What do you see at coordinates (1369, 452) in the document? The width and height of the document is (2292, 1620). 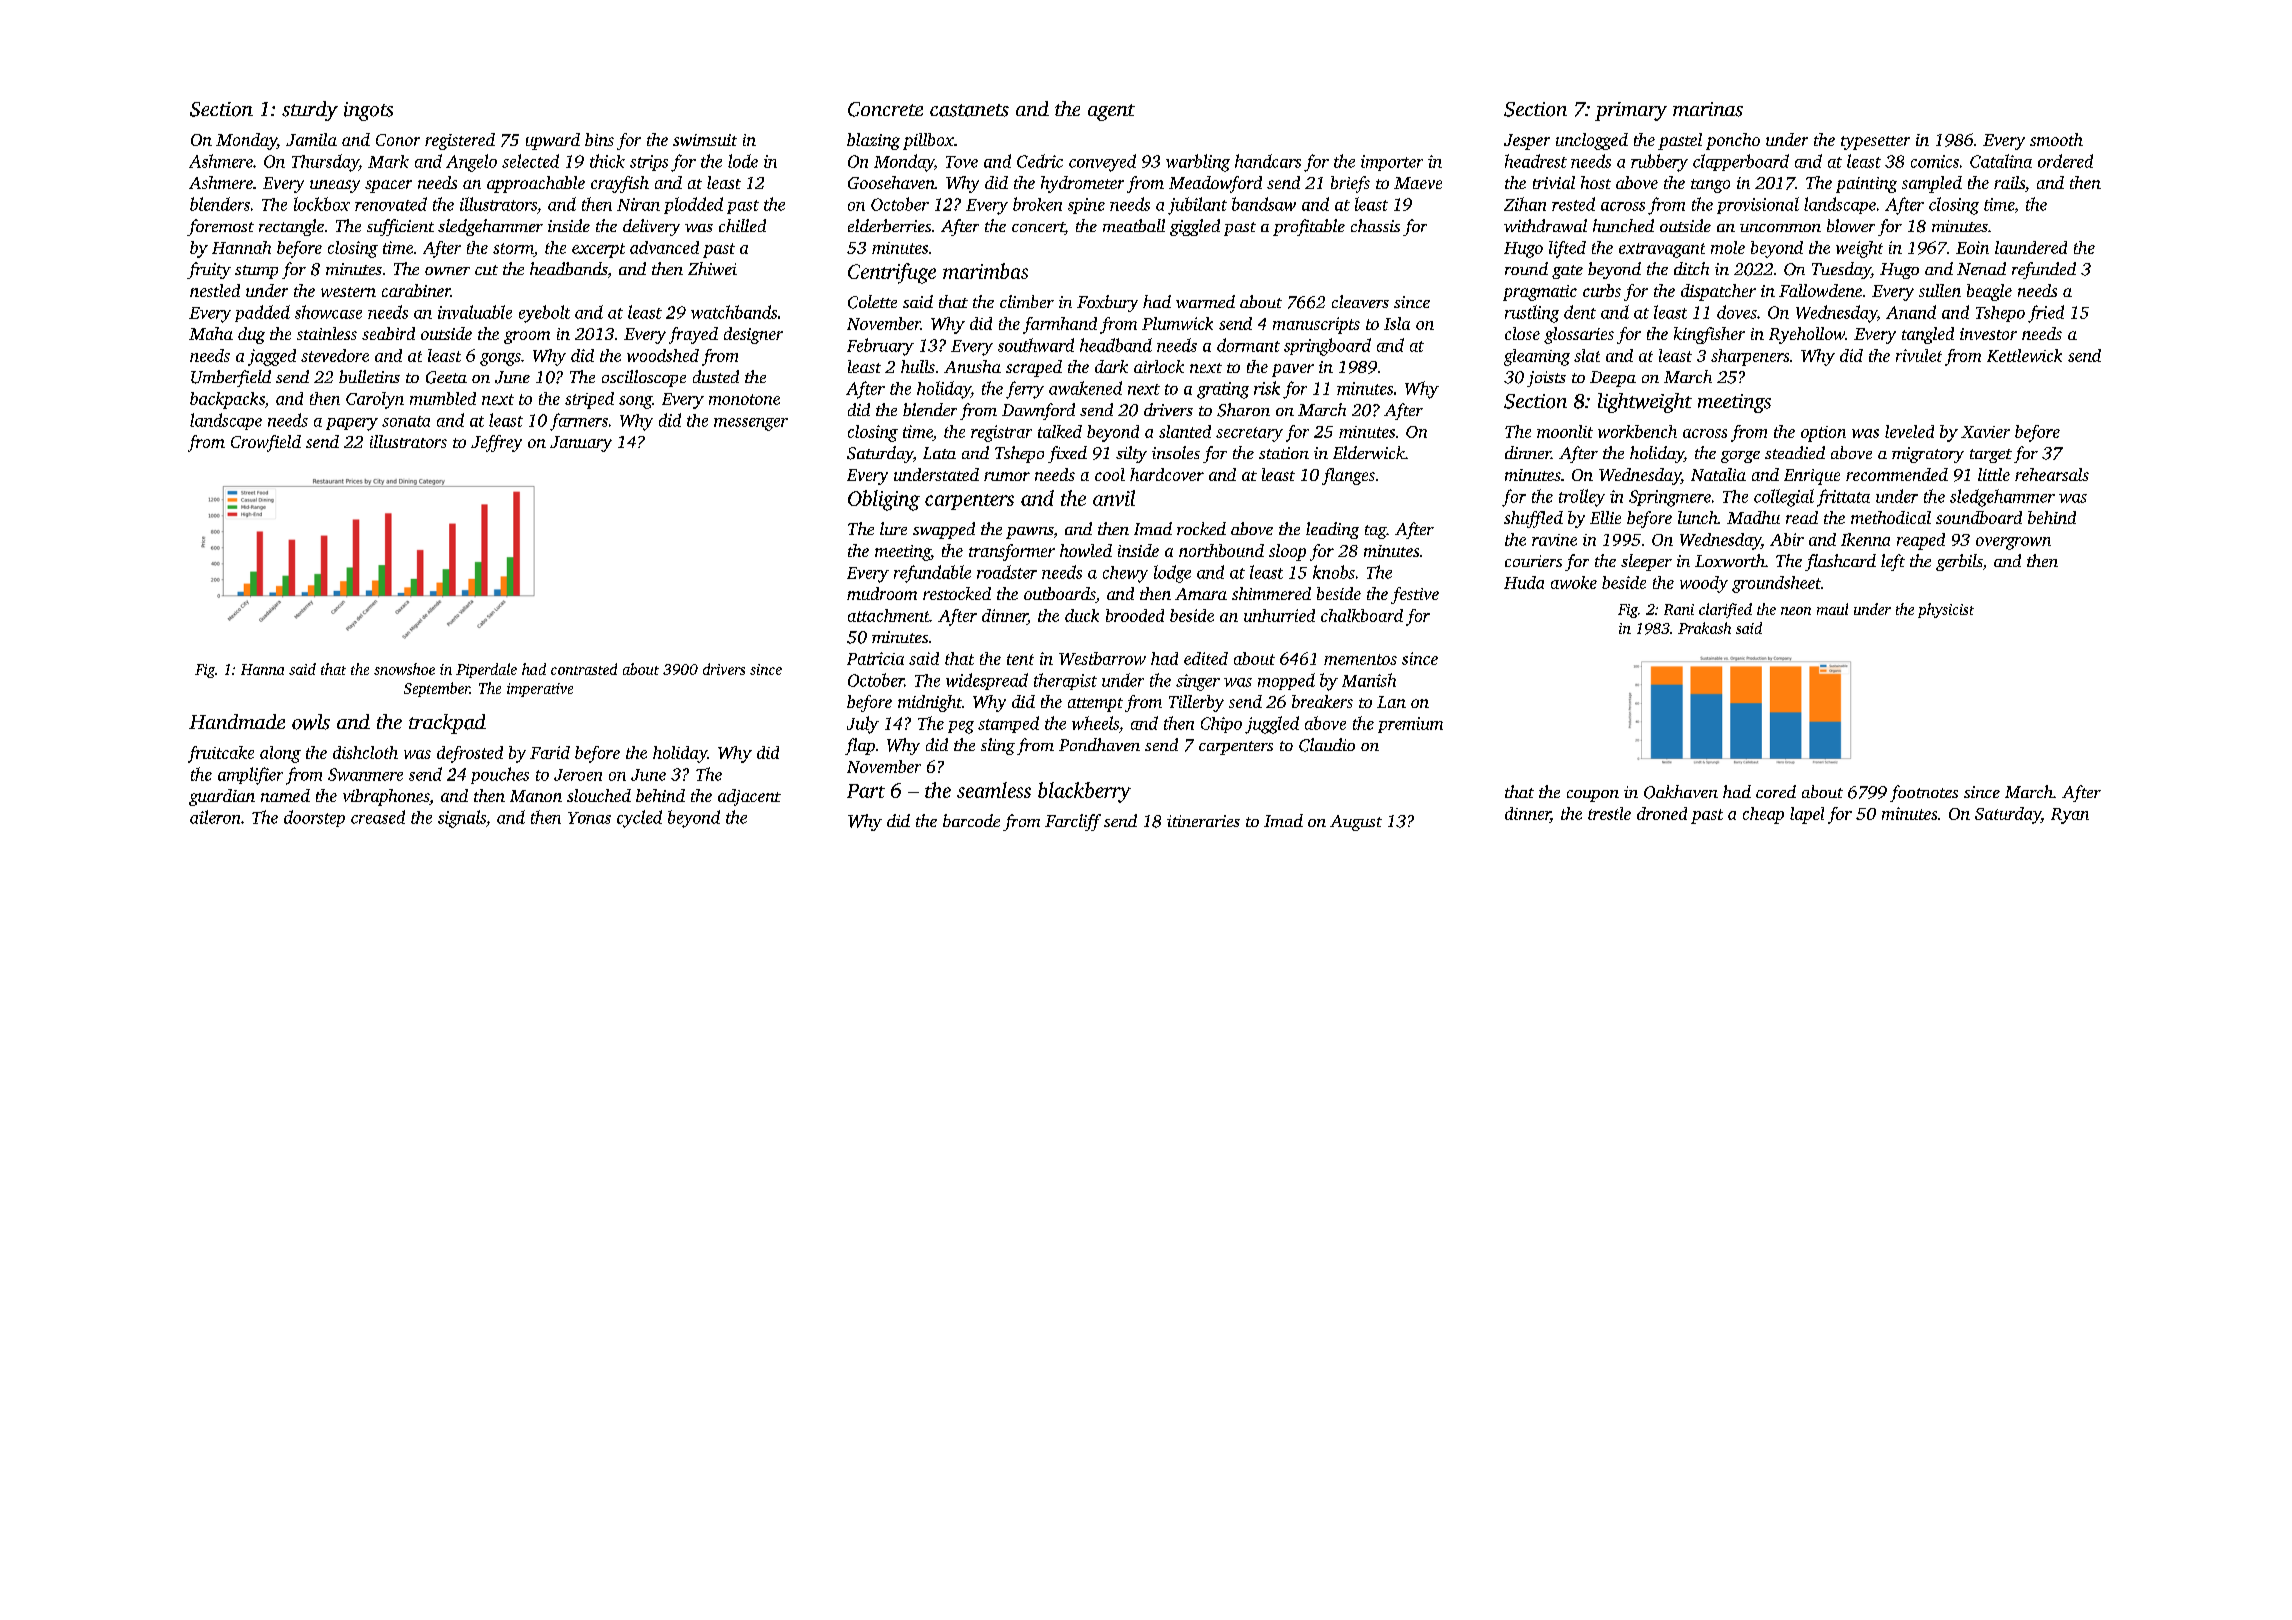 I see `Elderwick` at bounding box center [1369, 452].
